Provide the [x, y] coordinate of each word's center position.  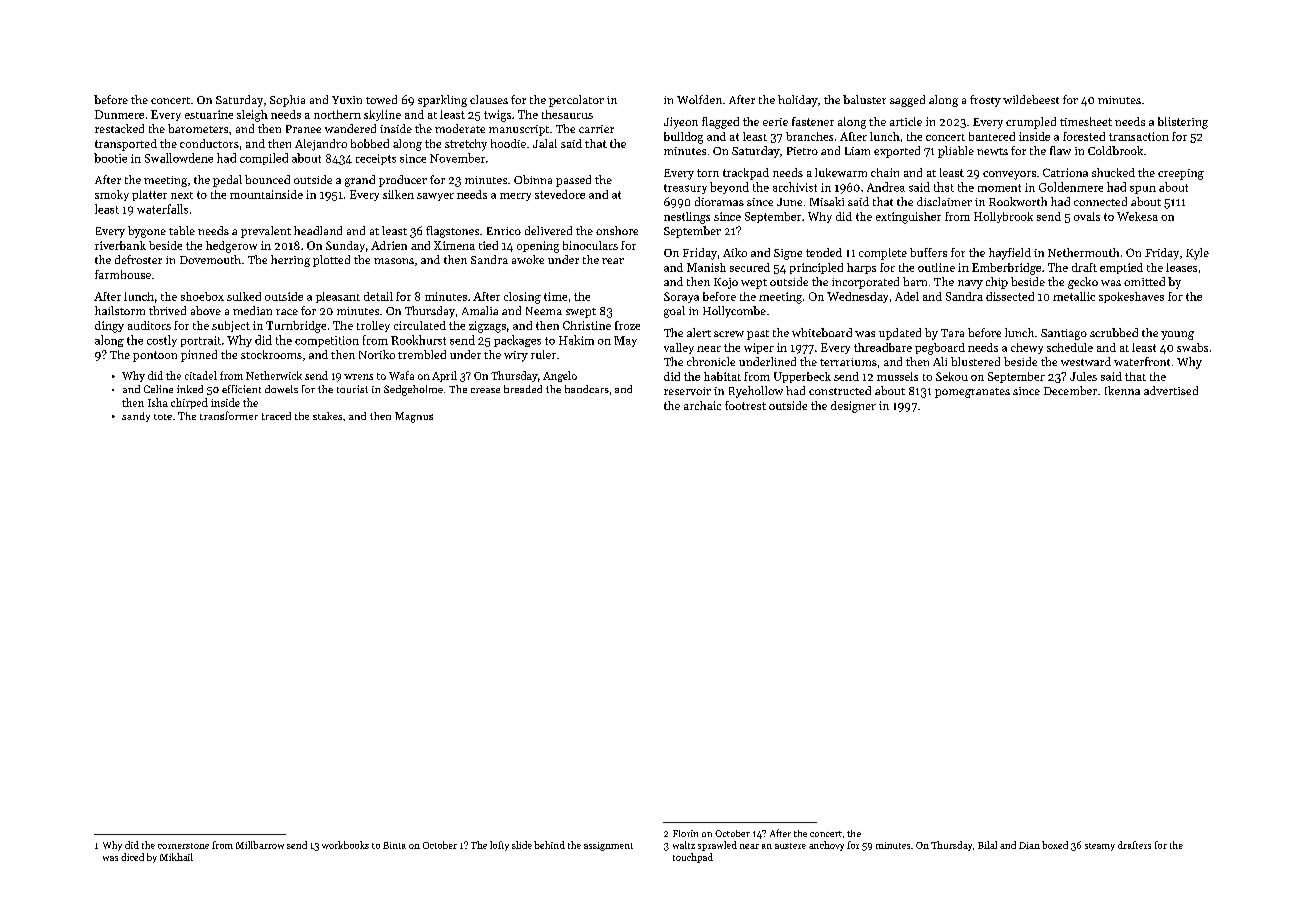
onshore [617, 230]
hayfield [1010, 254]
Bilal [987, 845]
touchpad [693, 858]
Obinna [533, 179]
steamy [1100, 847]
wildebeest [1031, 99]
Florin [685, 833]
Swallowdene [179, 158]
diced [132, 857]
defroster [138, 259]
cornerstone [183, 846]
